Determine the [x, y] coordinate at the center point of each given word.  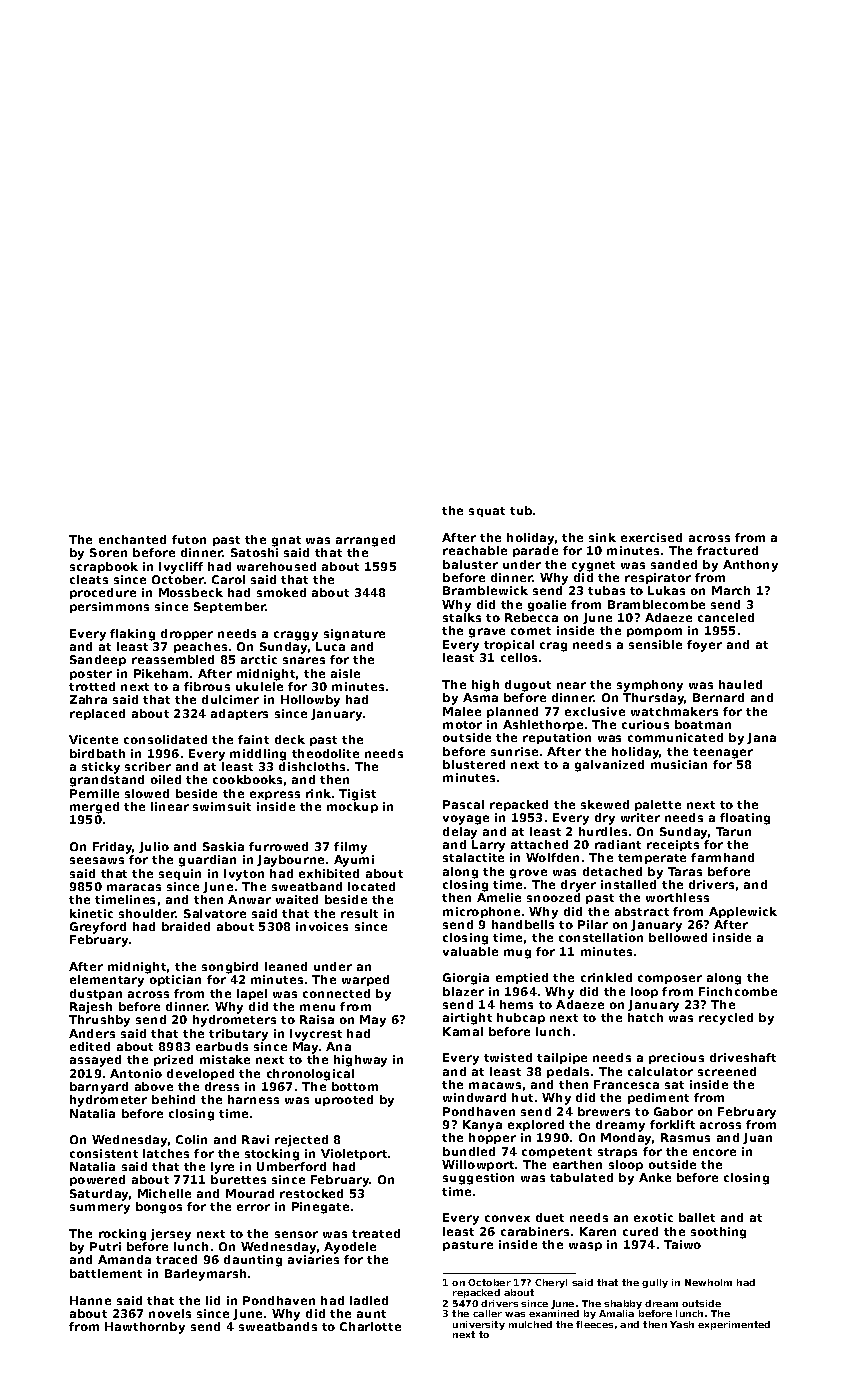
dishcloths [312, 766]
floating [745, 819]
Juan [757, 1138]
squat [487, 512]
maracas [134, 887]
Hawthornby [145, 1328]
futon [189, 539]
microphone [481, 912]
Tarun [733, 831]
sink [602, 537]
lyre [222, 1168]
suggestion [478, 1179]
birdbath [97, 753]
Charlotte [370, 1326]
